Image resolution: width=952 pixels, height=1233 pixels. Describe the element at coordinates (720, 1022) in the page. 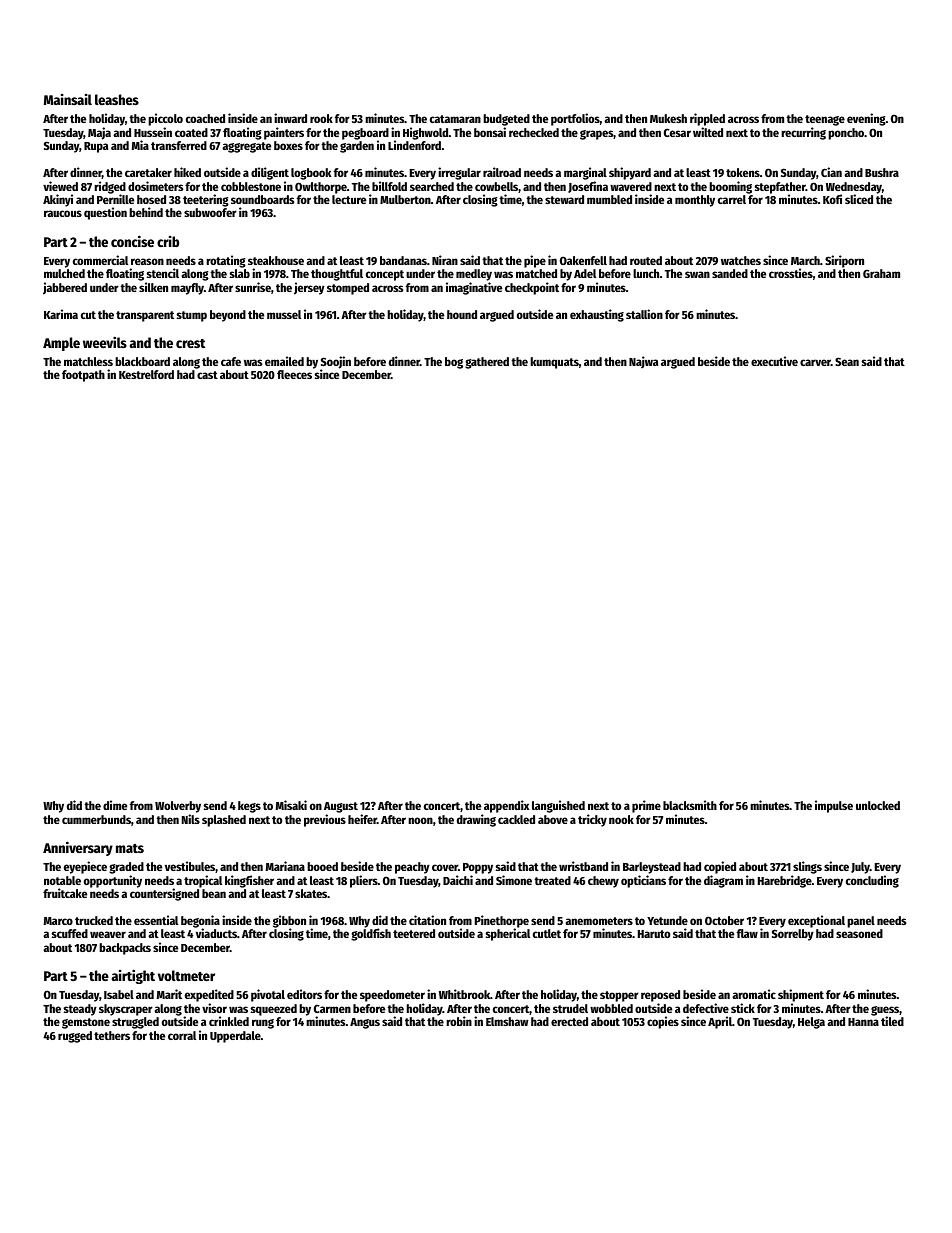

I see `April` at that location.
